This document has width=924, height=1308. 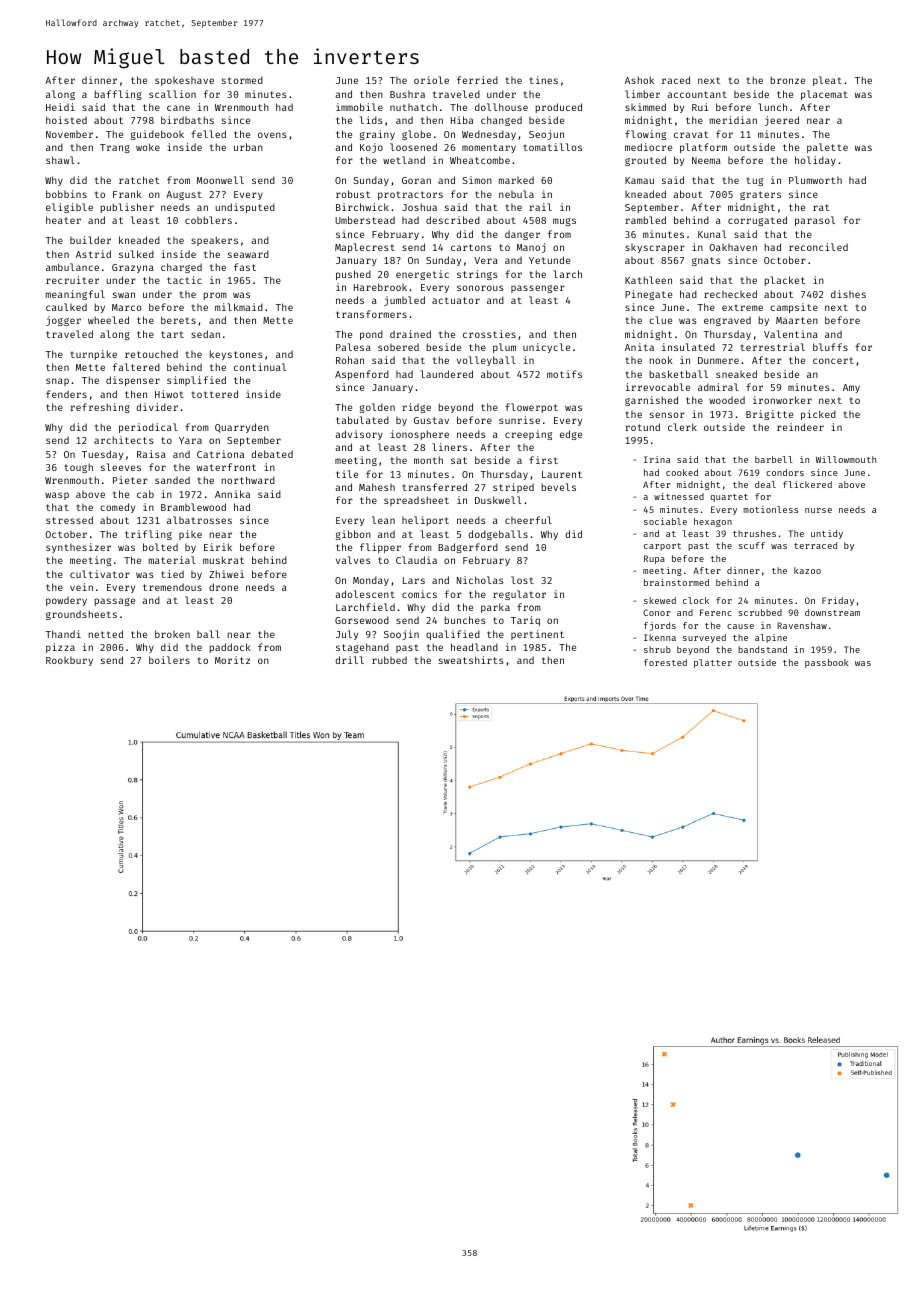 What do you see at coordinates (108, 320) in the document?
I see `wheeled` at bounding box center [108, 320].
